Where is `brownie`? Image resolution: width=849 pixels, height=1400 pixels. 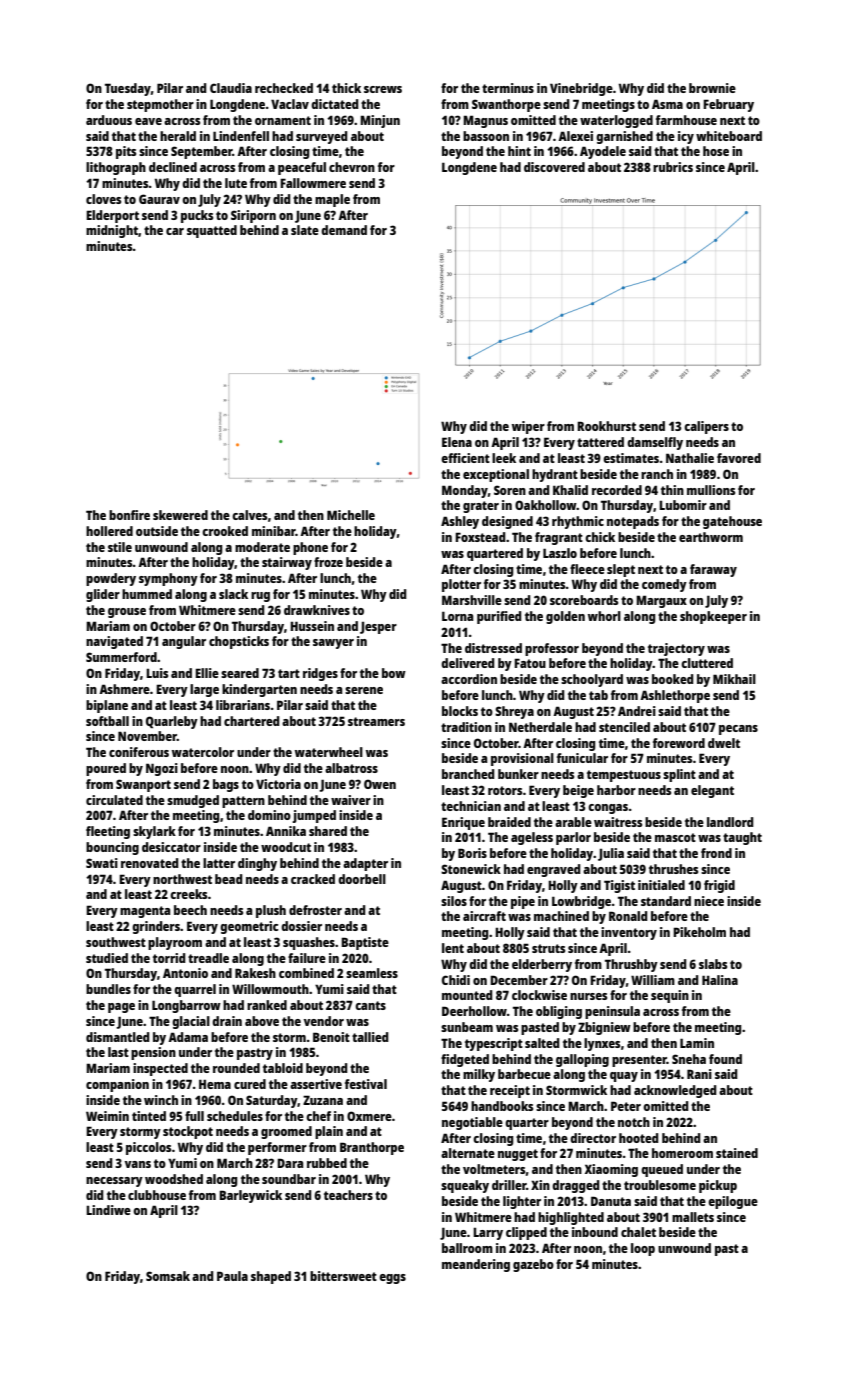 brownie is located at coordinates (712, 88).
